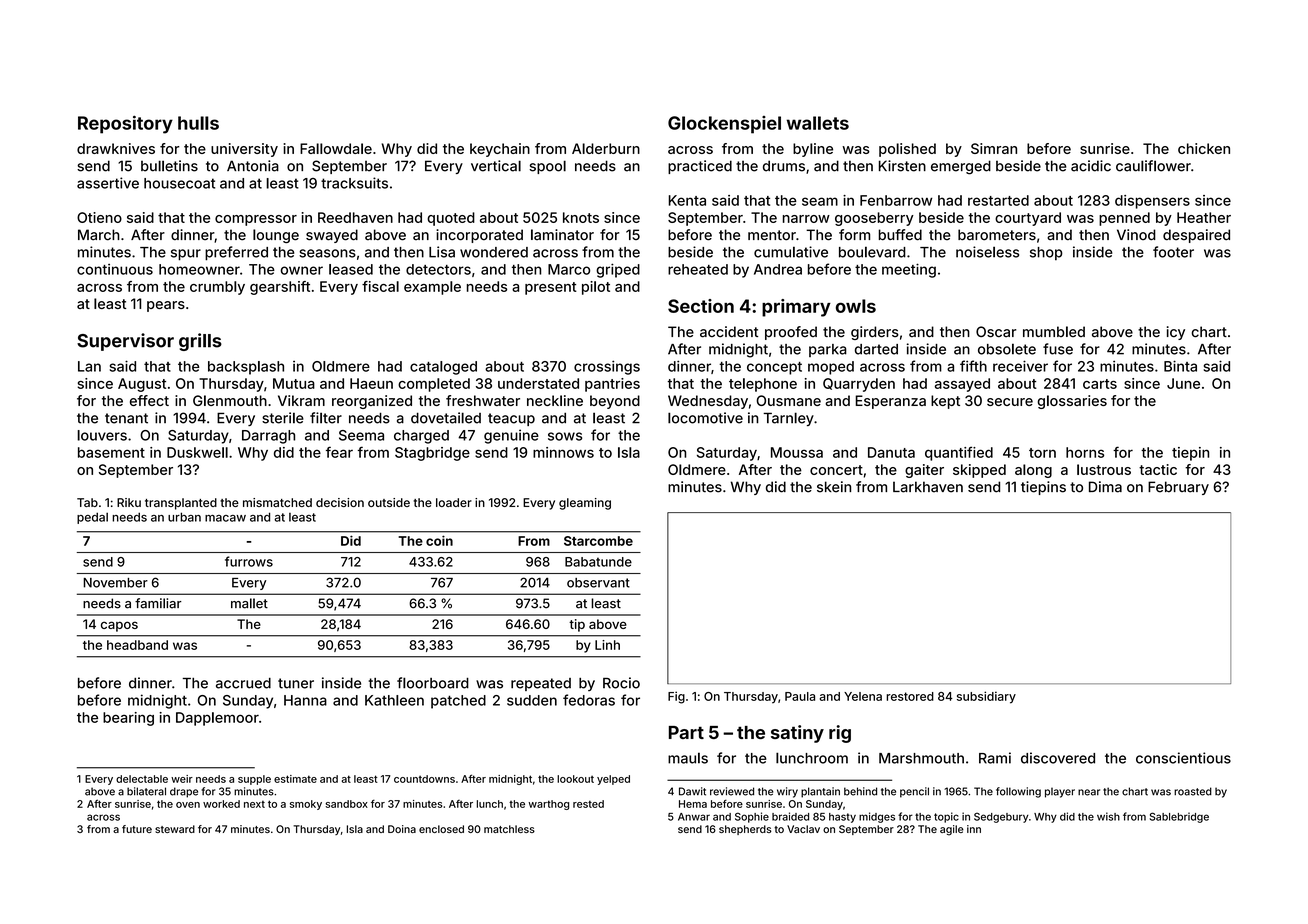 The width and height of the screenshot is (1308, 924). I want to click on June, so click(1183, 383).
